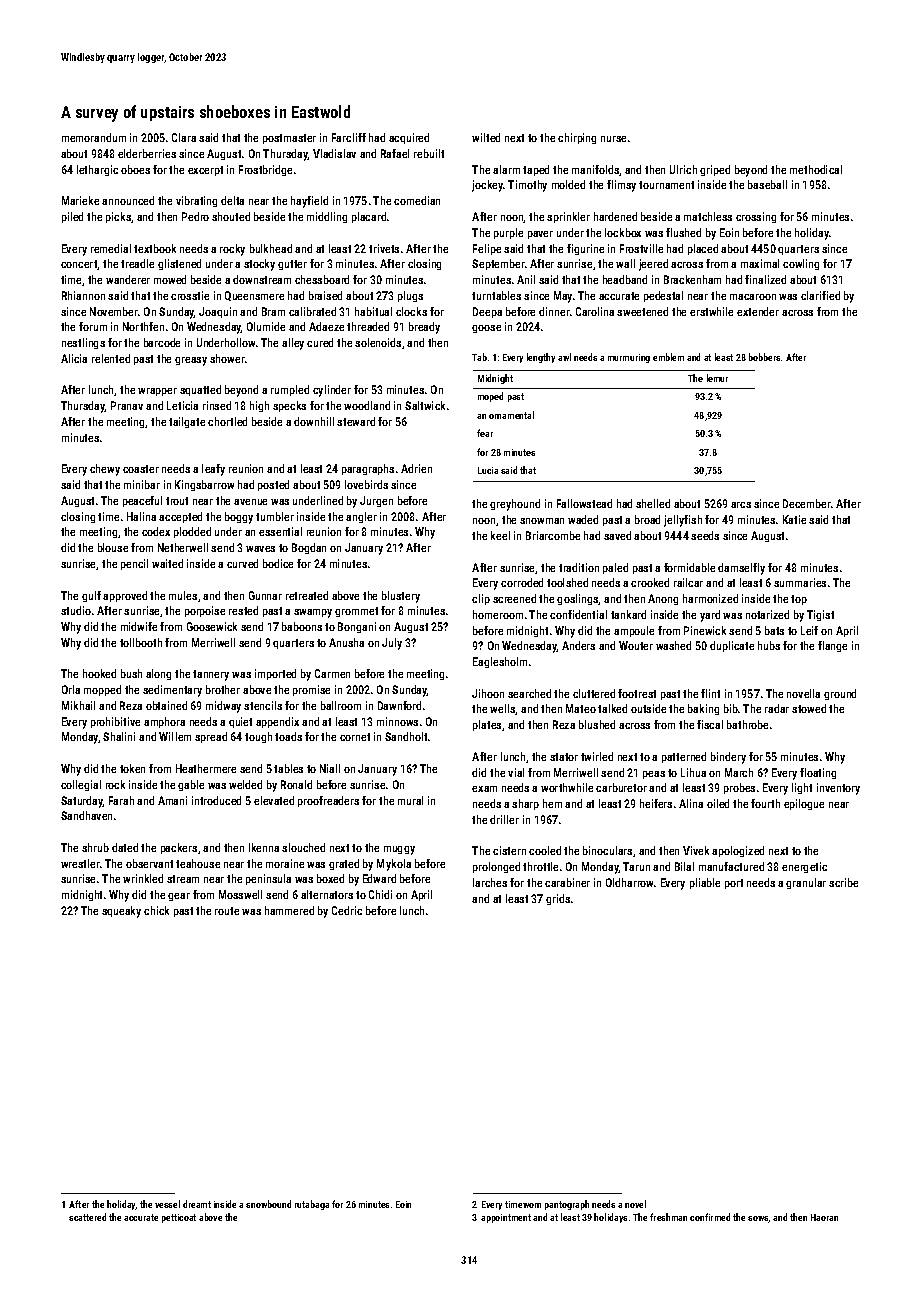 The width and height of the page is (924, 1308). I want to click on Cedric, so click(347, 910).
